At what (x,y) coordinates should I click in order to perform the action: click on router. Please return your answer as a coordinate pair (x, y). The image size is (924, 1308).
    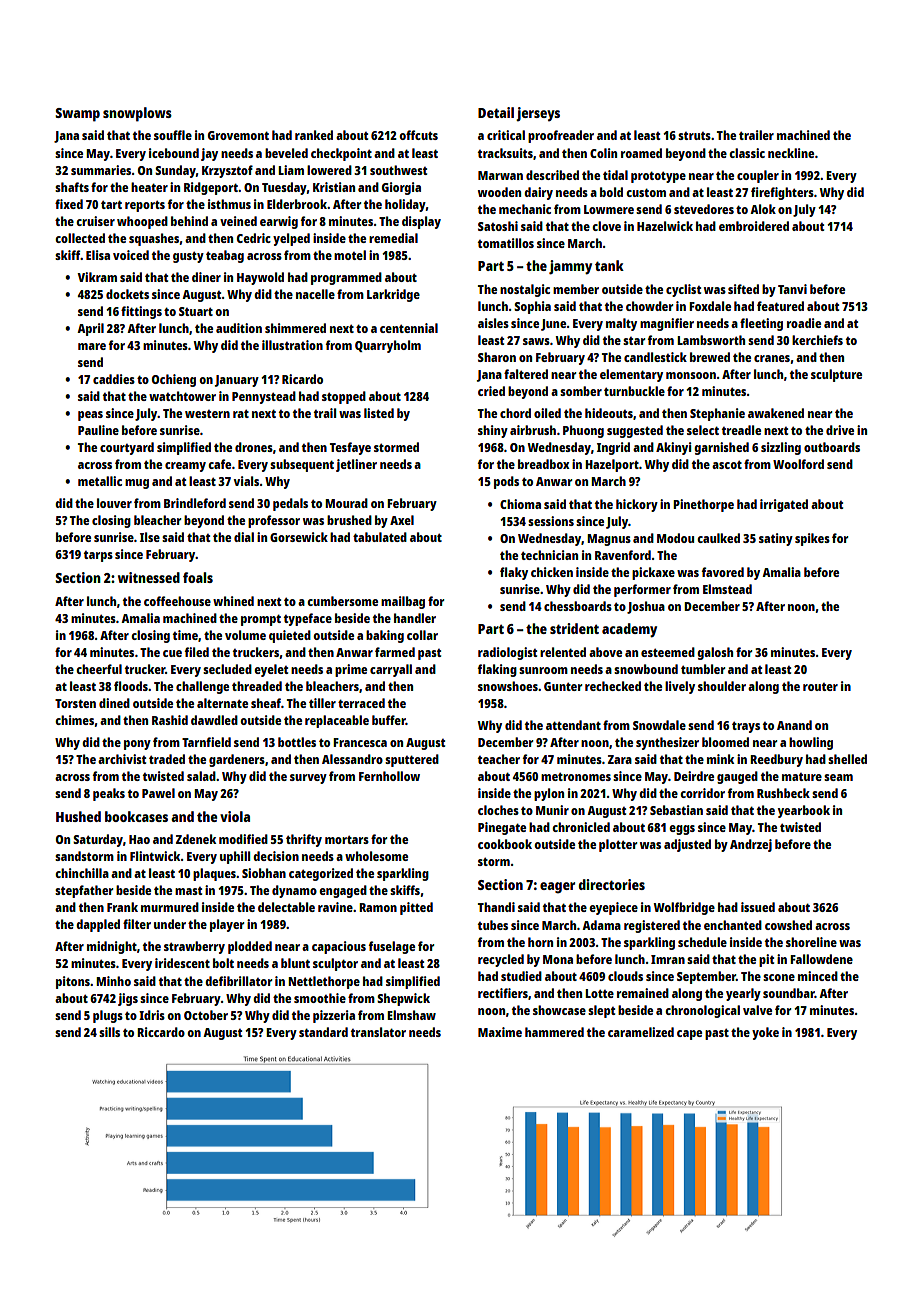
    Looking at the image, I should click on (820, 687).
